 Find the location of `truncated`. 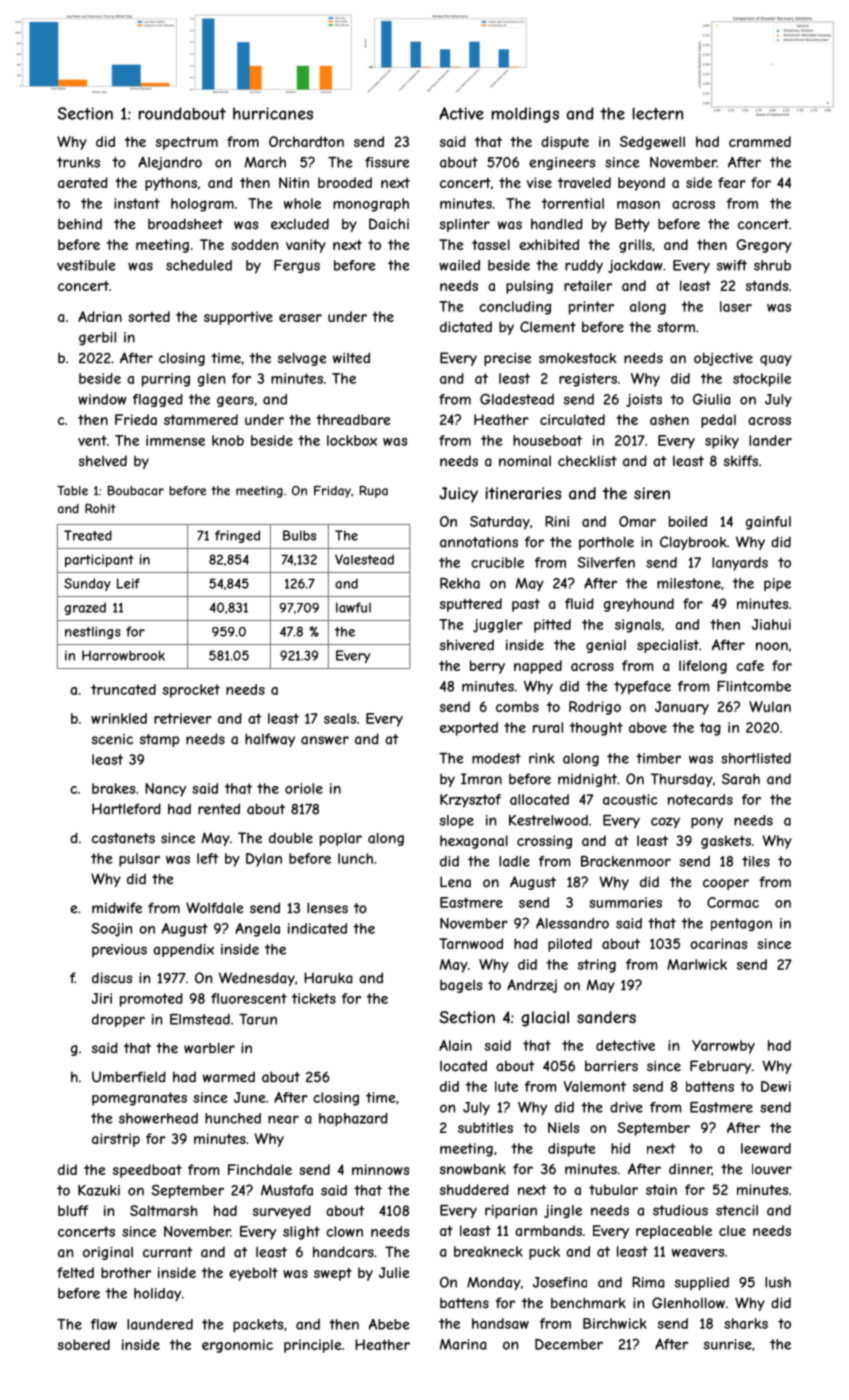

truncated is located at coordinates (123, 689).
